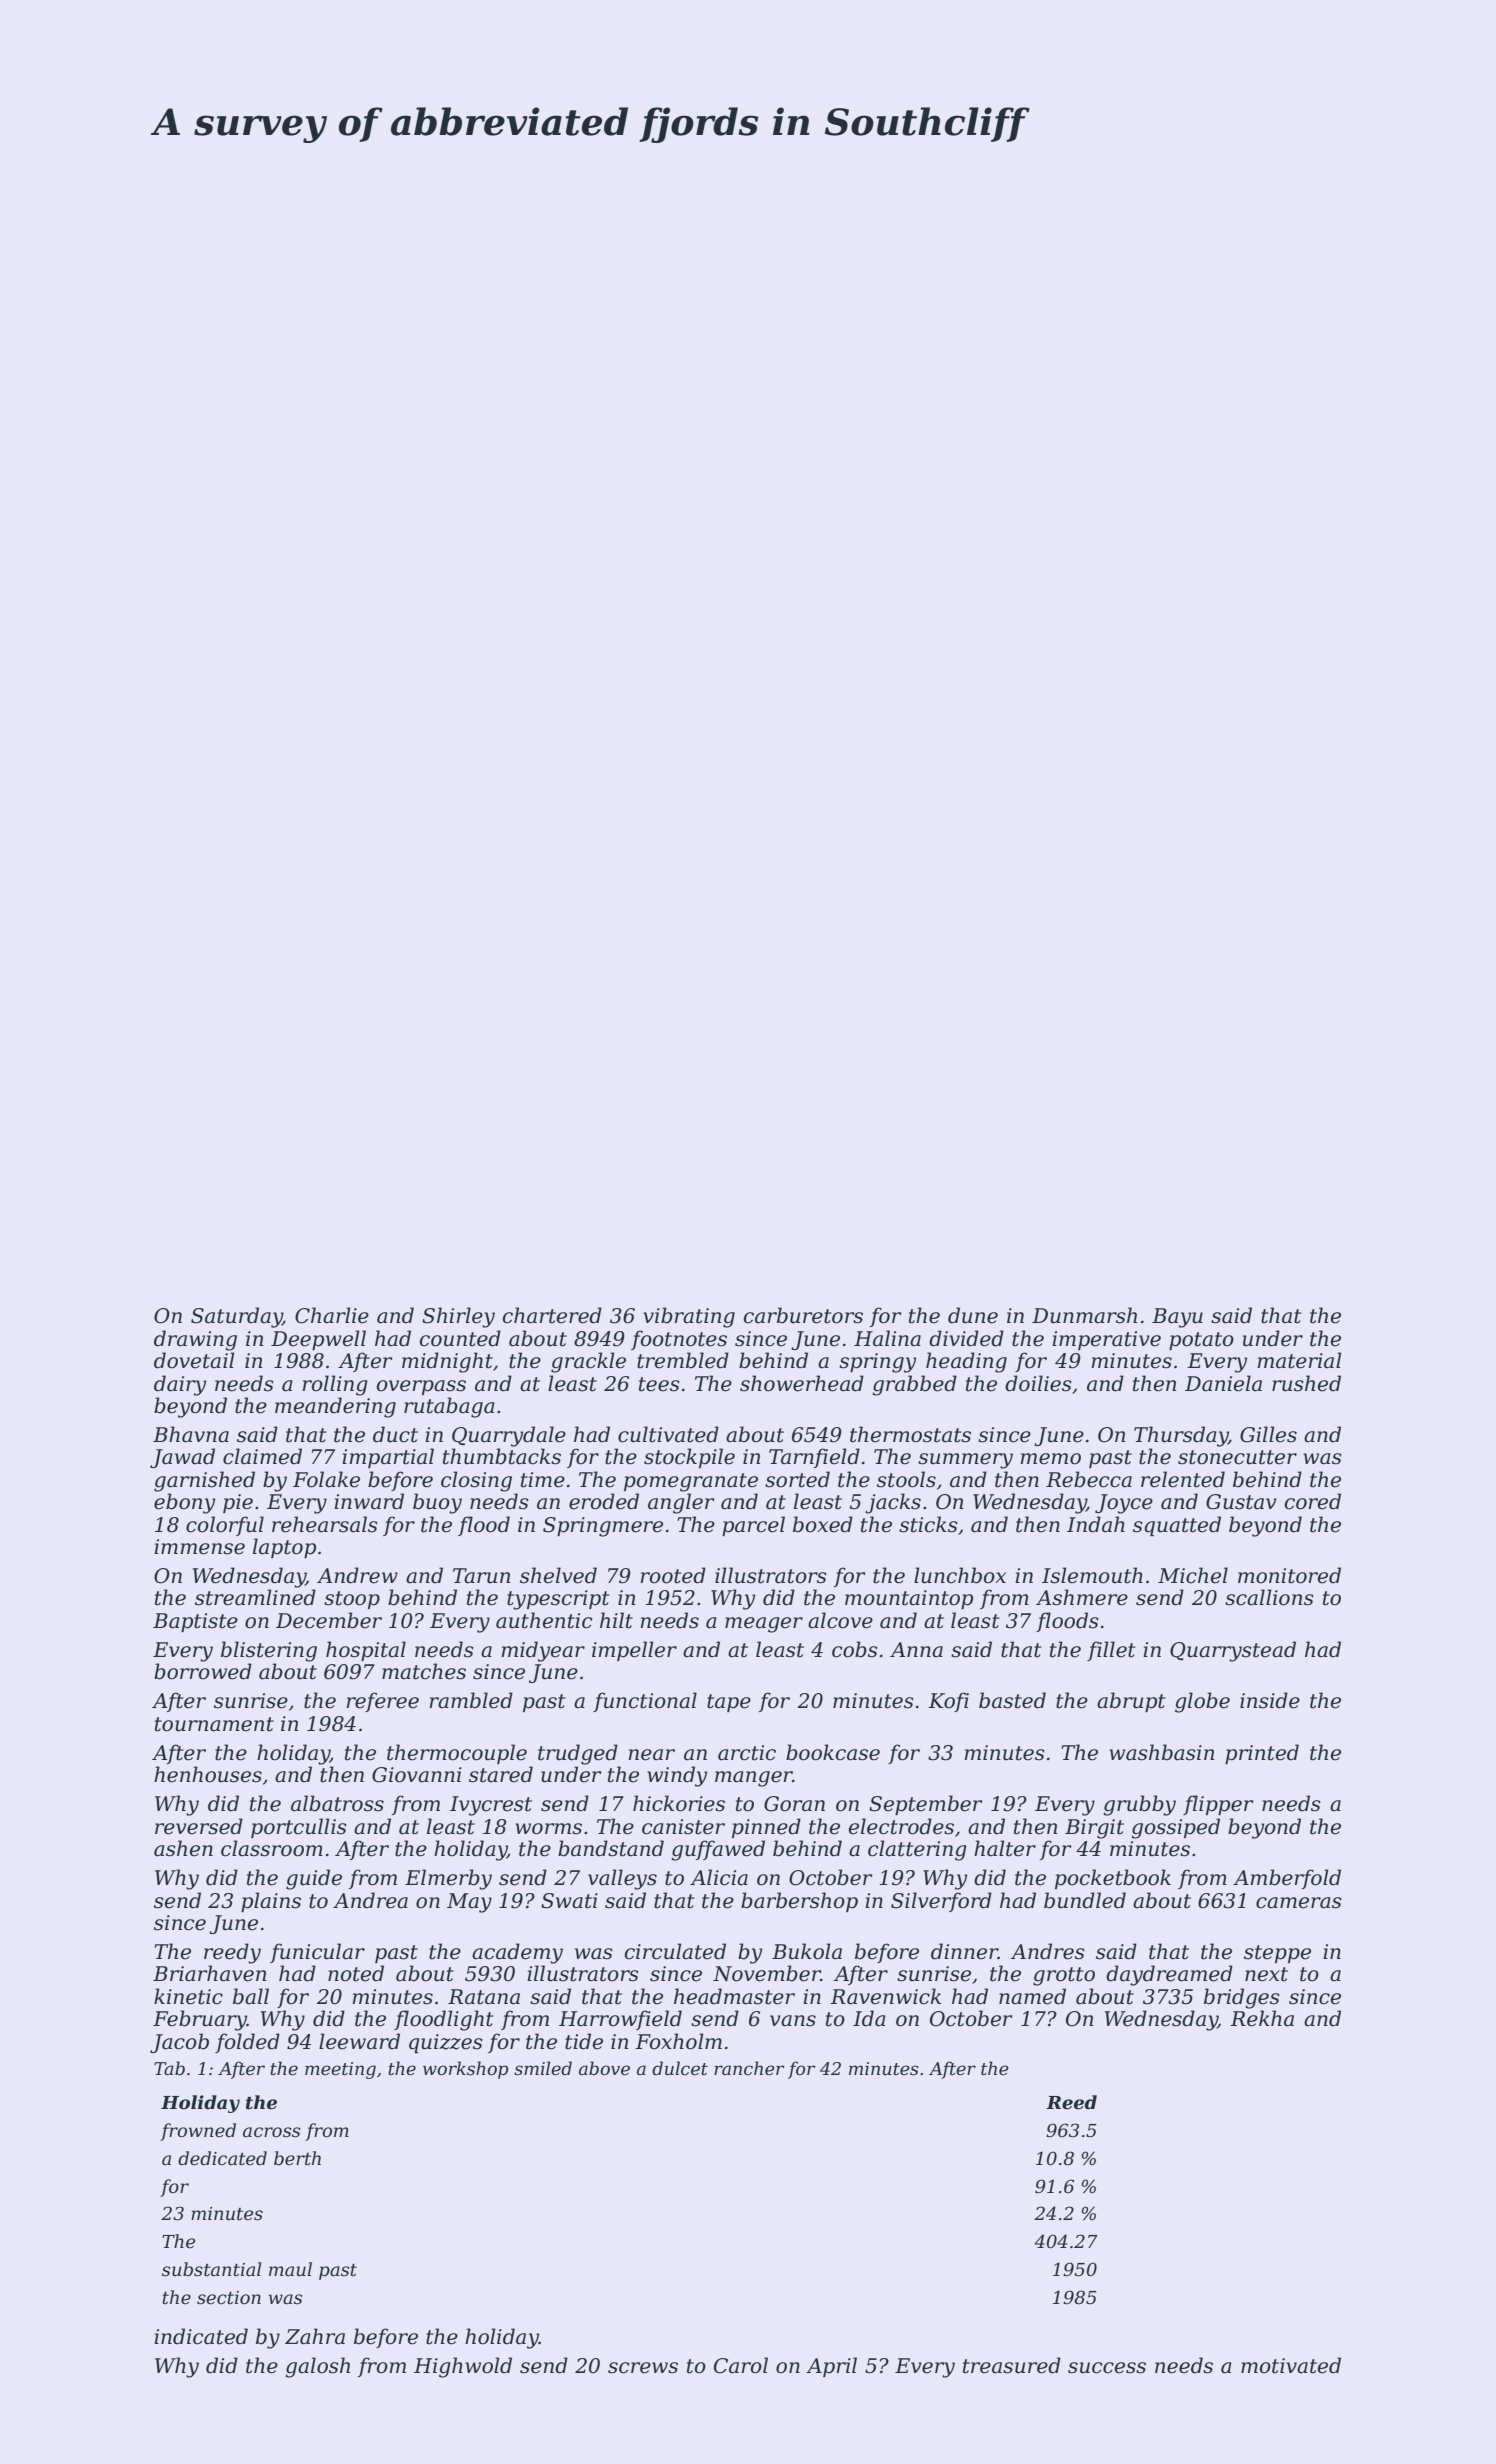 This screenshot has width=1496, height=2464. Describe the element at coordinates (1291, 2365) in the screenshot. I see `motivated` at that location.
